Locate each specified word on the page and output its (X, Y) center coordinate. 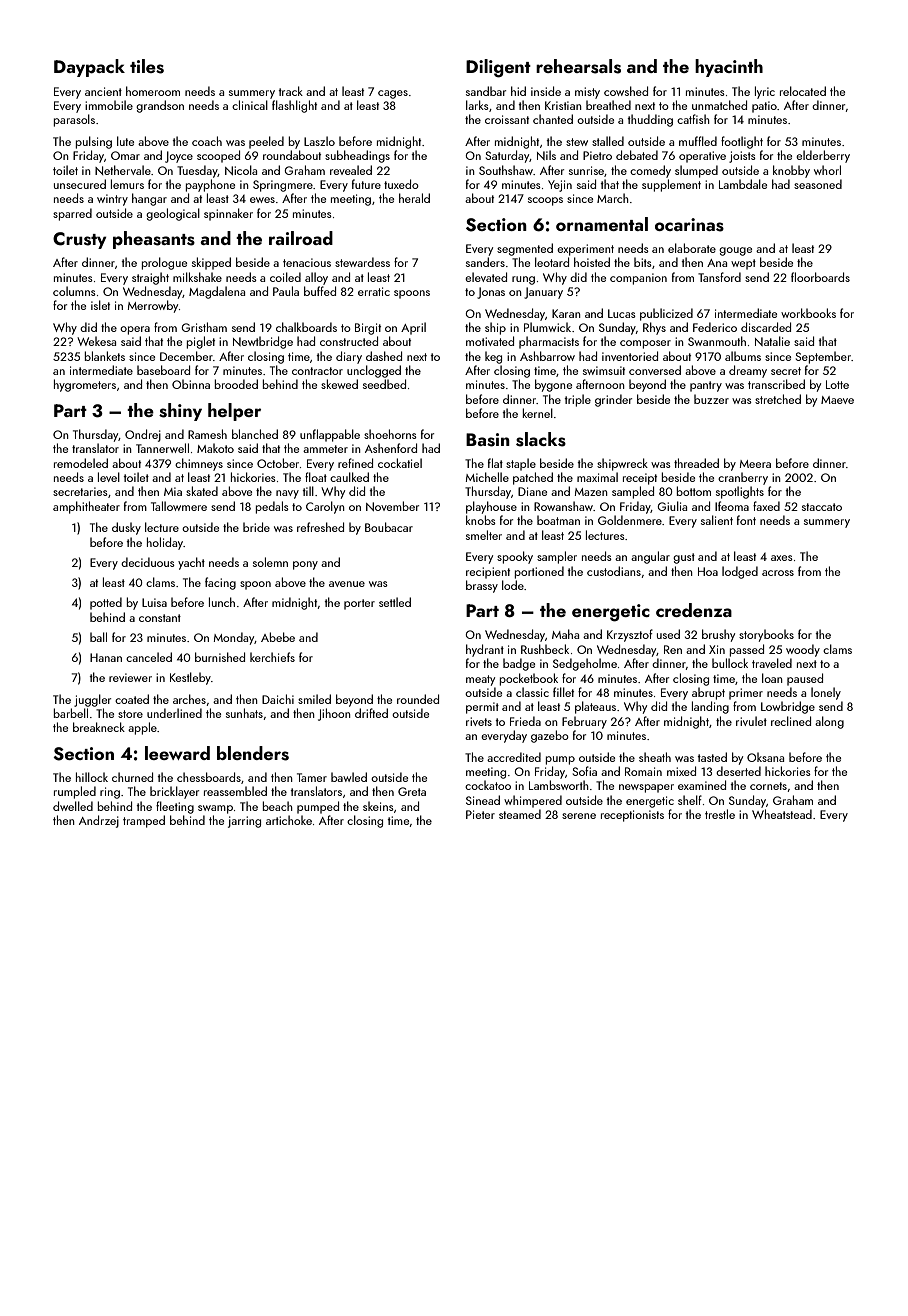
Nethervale (123, 170)
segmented (525, 249)
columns (74, 291)
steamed (520, 814)
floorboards (820, 277)
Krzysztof (630, 635)
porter (359, 604)
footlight (742, 142)
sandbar (486, 91)
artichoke (289, 820)
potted (106, 603)
